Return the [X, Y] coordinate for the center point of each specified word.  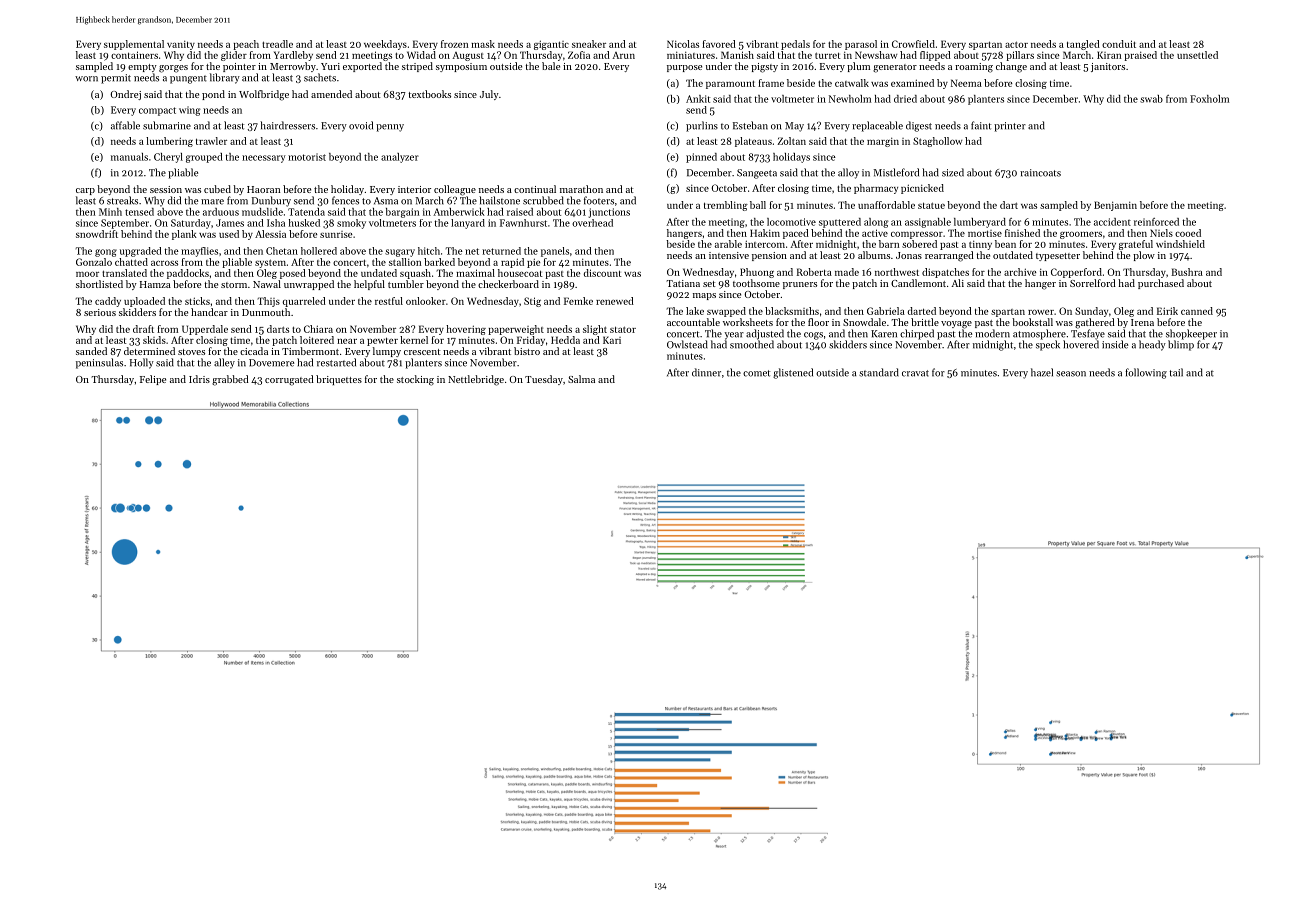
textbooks [430, 94]
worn [86, 79]
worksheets [748, 322]
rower [1041, 312]
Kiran [1109, 55]
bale [551, 66]
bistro [527, 351]
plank [184, 235]
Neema [966, 83]
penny [390, 128]
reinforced [1156, 222]
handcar [209, 312]
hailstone [499, 200]
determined [149, 351]
